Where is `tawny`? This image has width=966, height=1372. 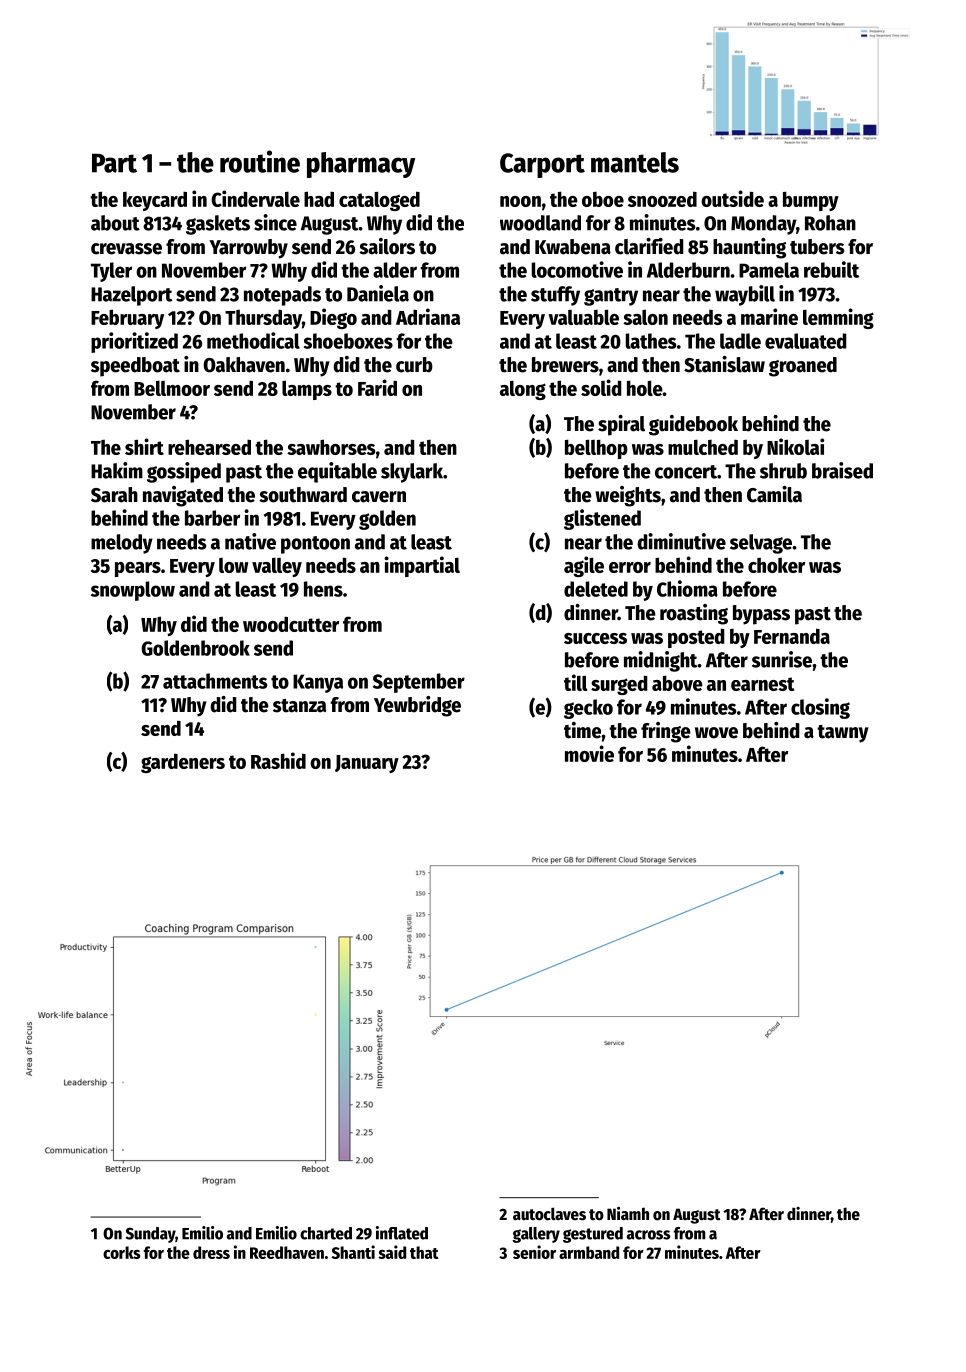 tawny is located at coordinates (843, 734).
